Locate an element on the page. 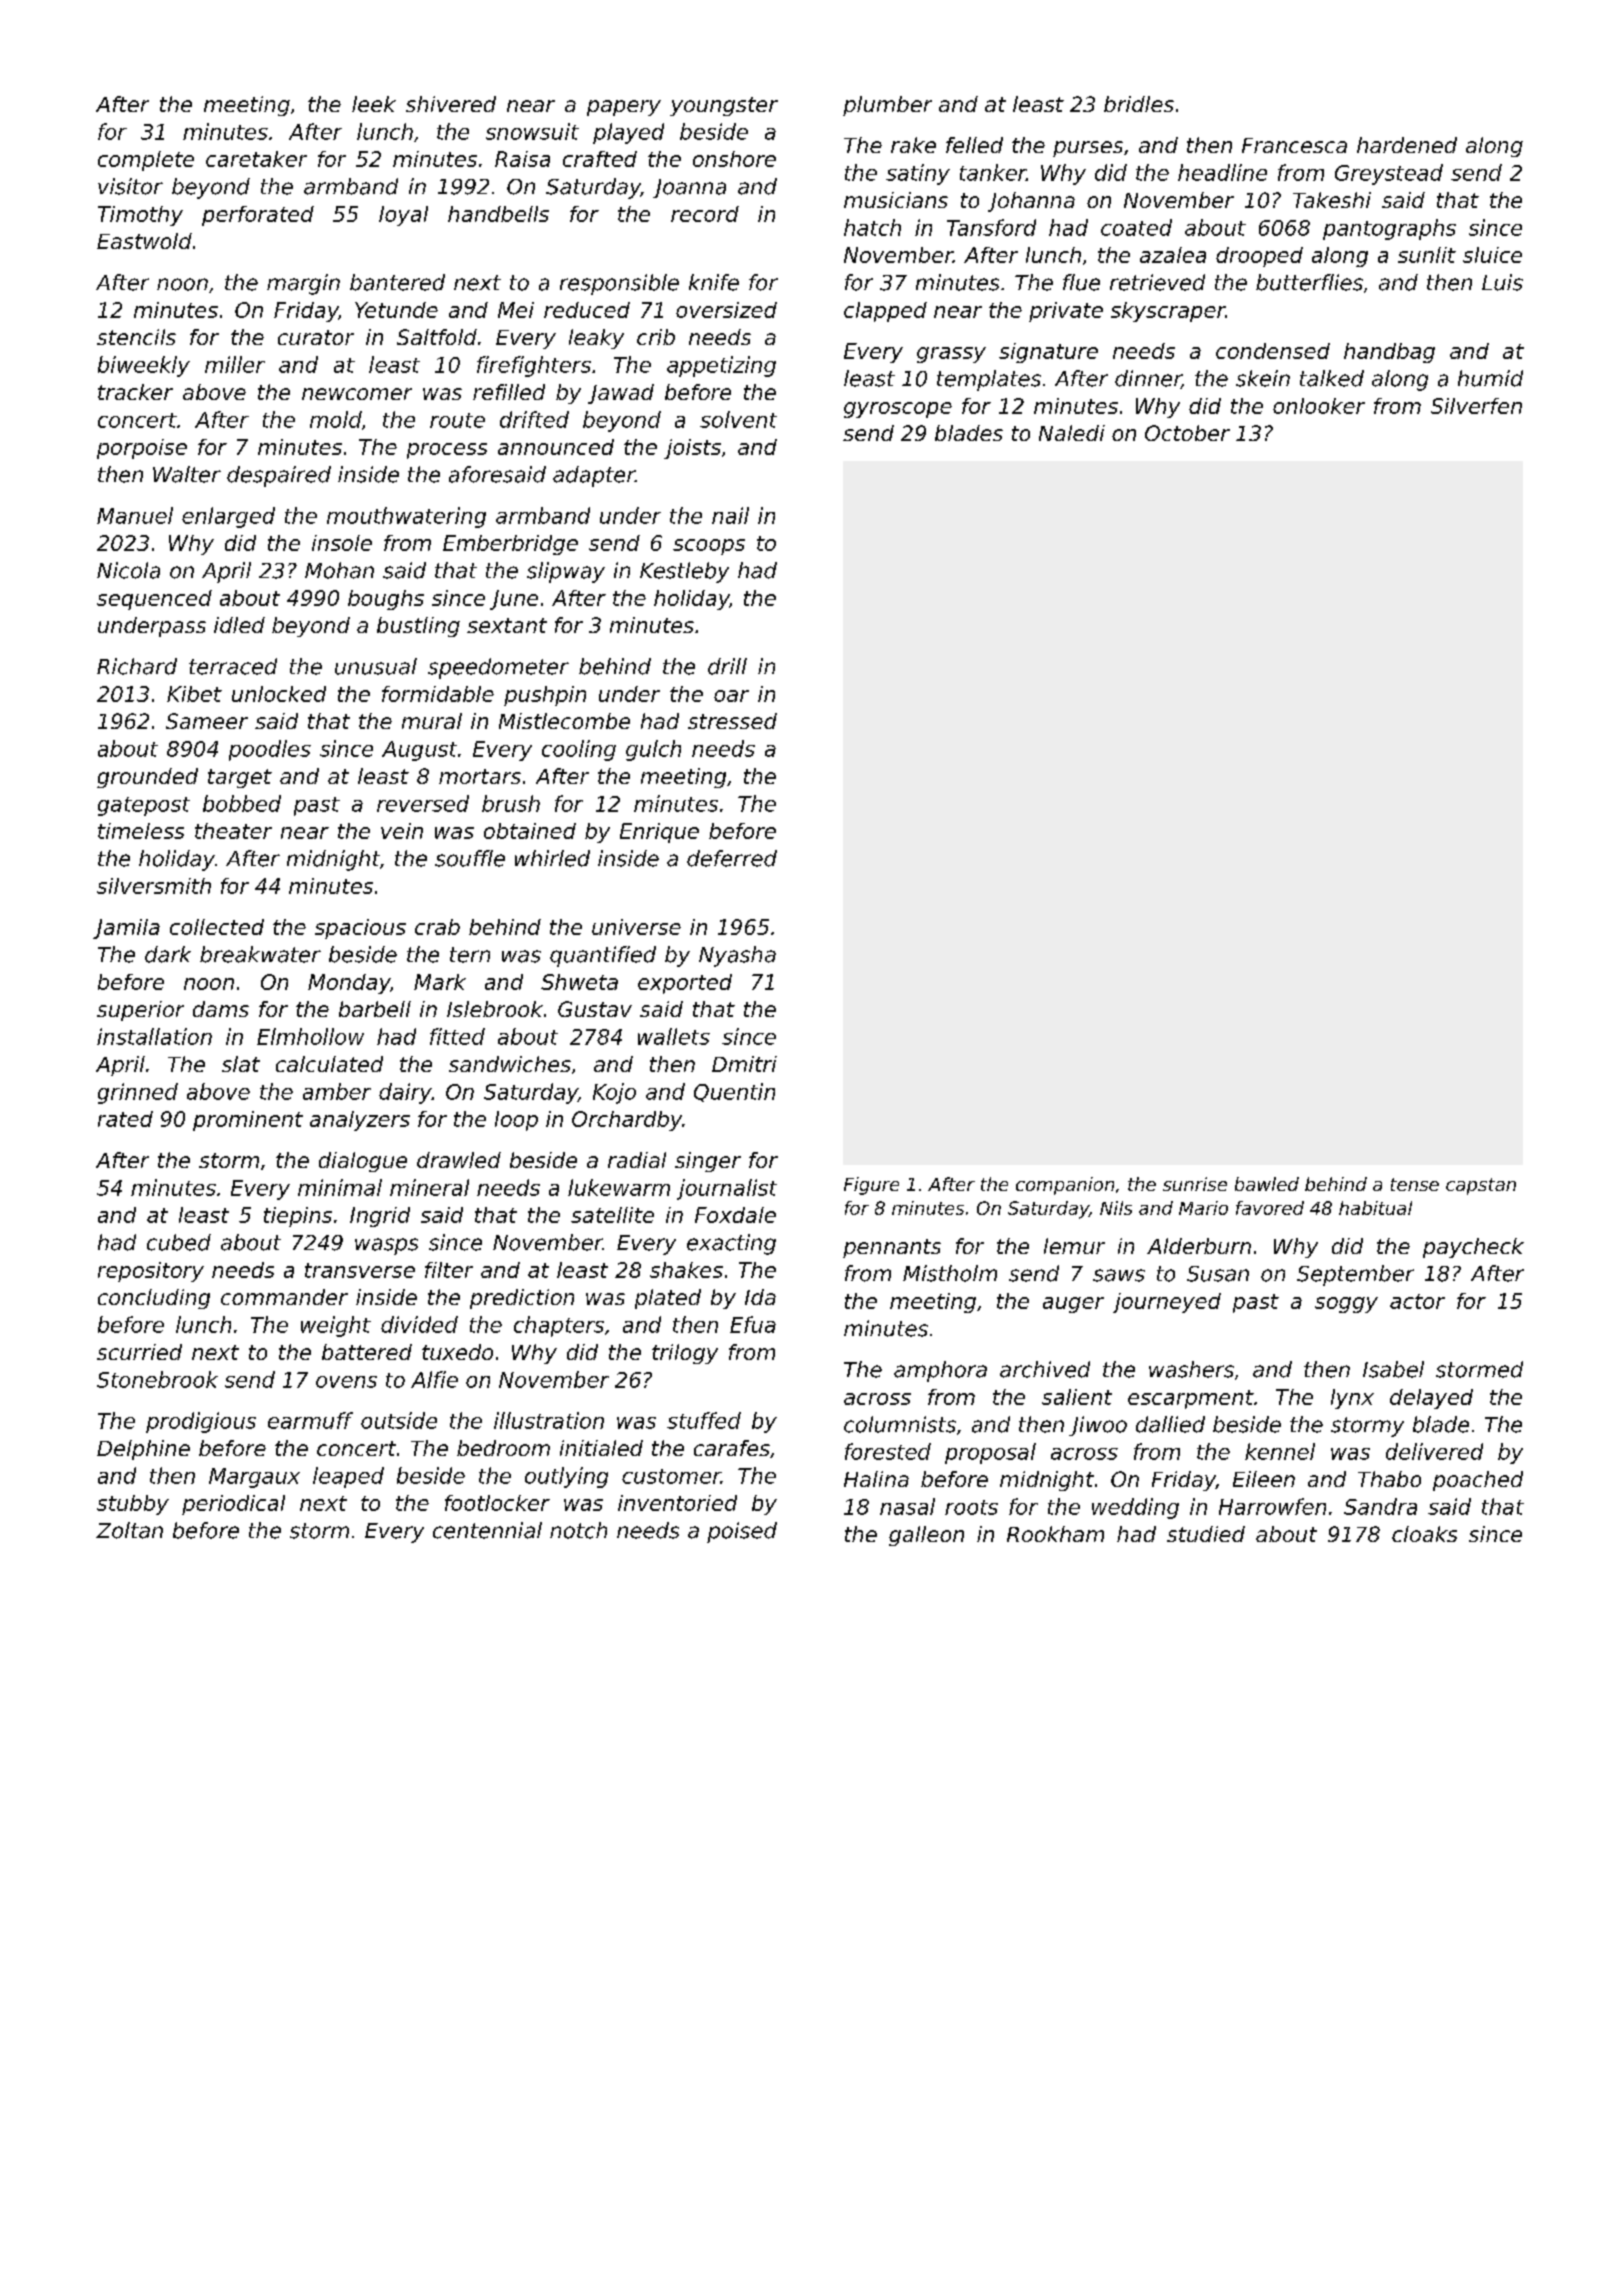 The image size is (1620, 2292). drill is located at coordinates (727, 666).
